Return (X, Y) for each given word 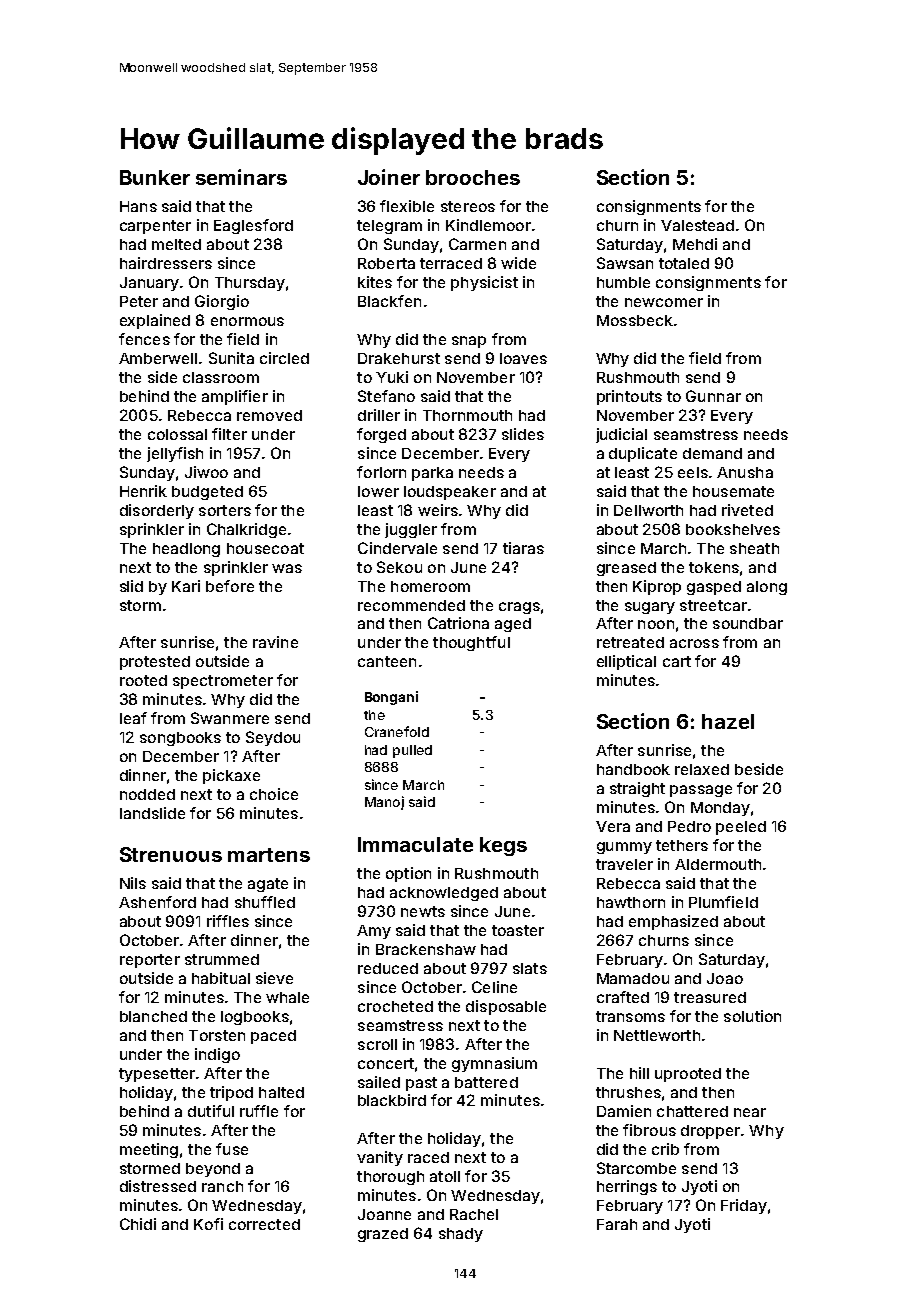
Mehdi (695, 244)
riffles (228, 921)
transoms (630, 1016)
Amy (374, 932)
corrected (264, 1224)
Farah (617, 1224)
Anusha (745, 472)
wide (518, 263)
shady (461, 1235)
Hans (138, 206)
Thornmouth (467, 415)
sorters (225, 510)
